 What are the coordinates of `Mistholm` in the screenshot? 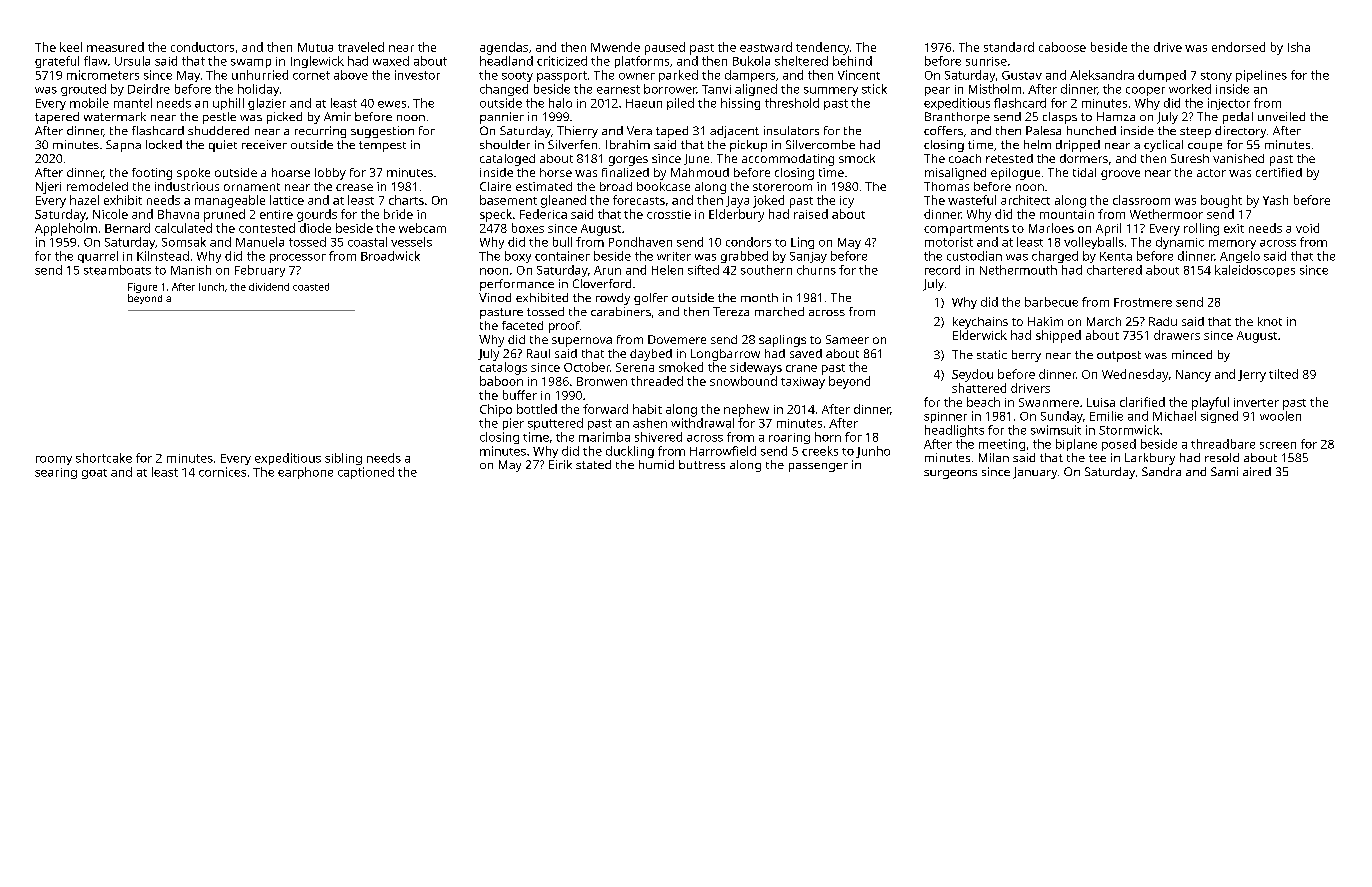 It's located at (995, 89).
